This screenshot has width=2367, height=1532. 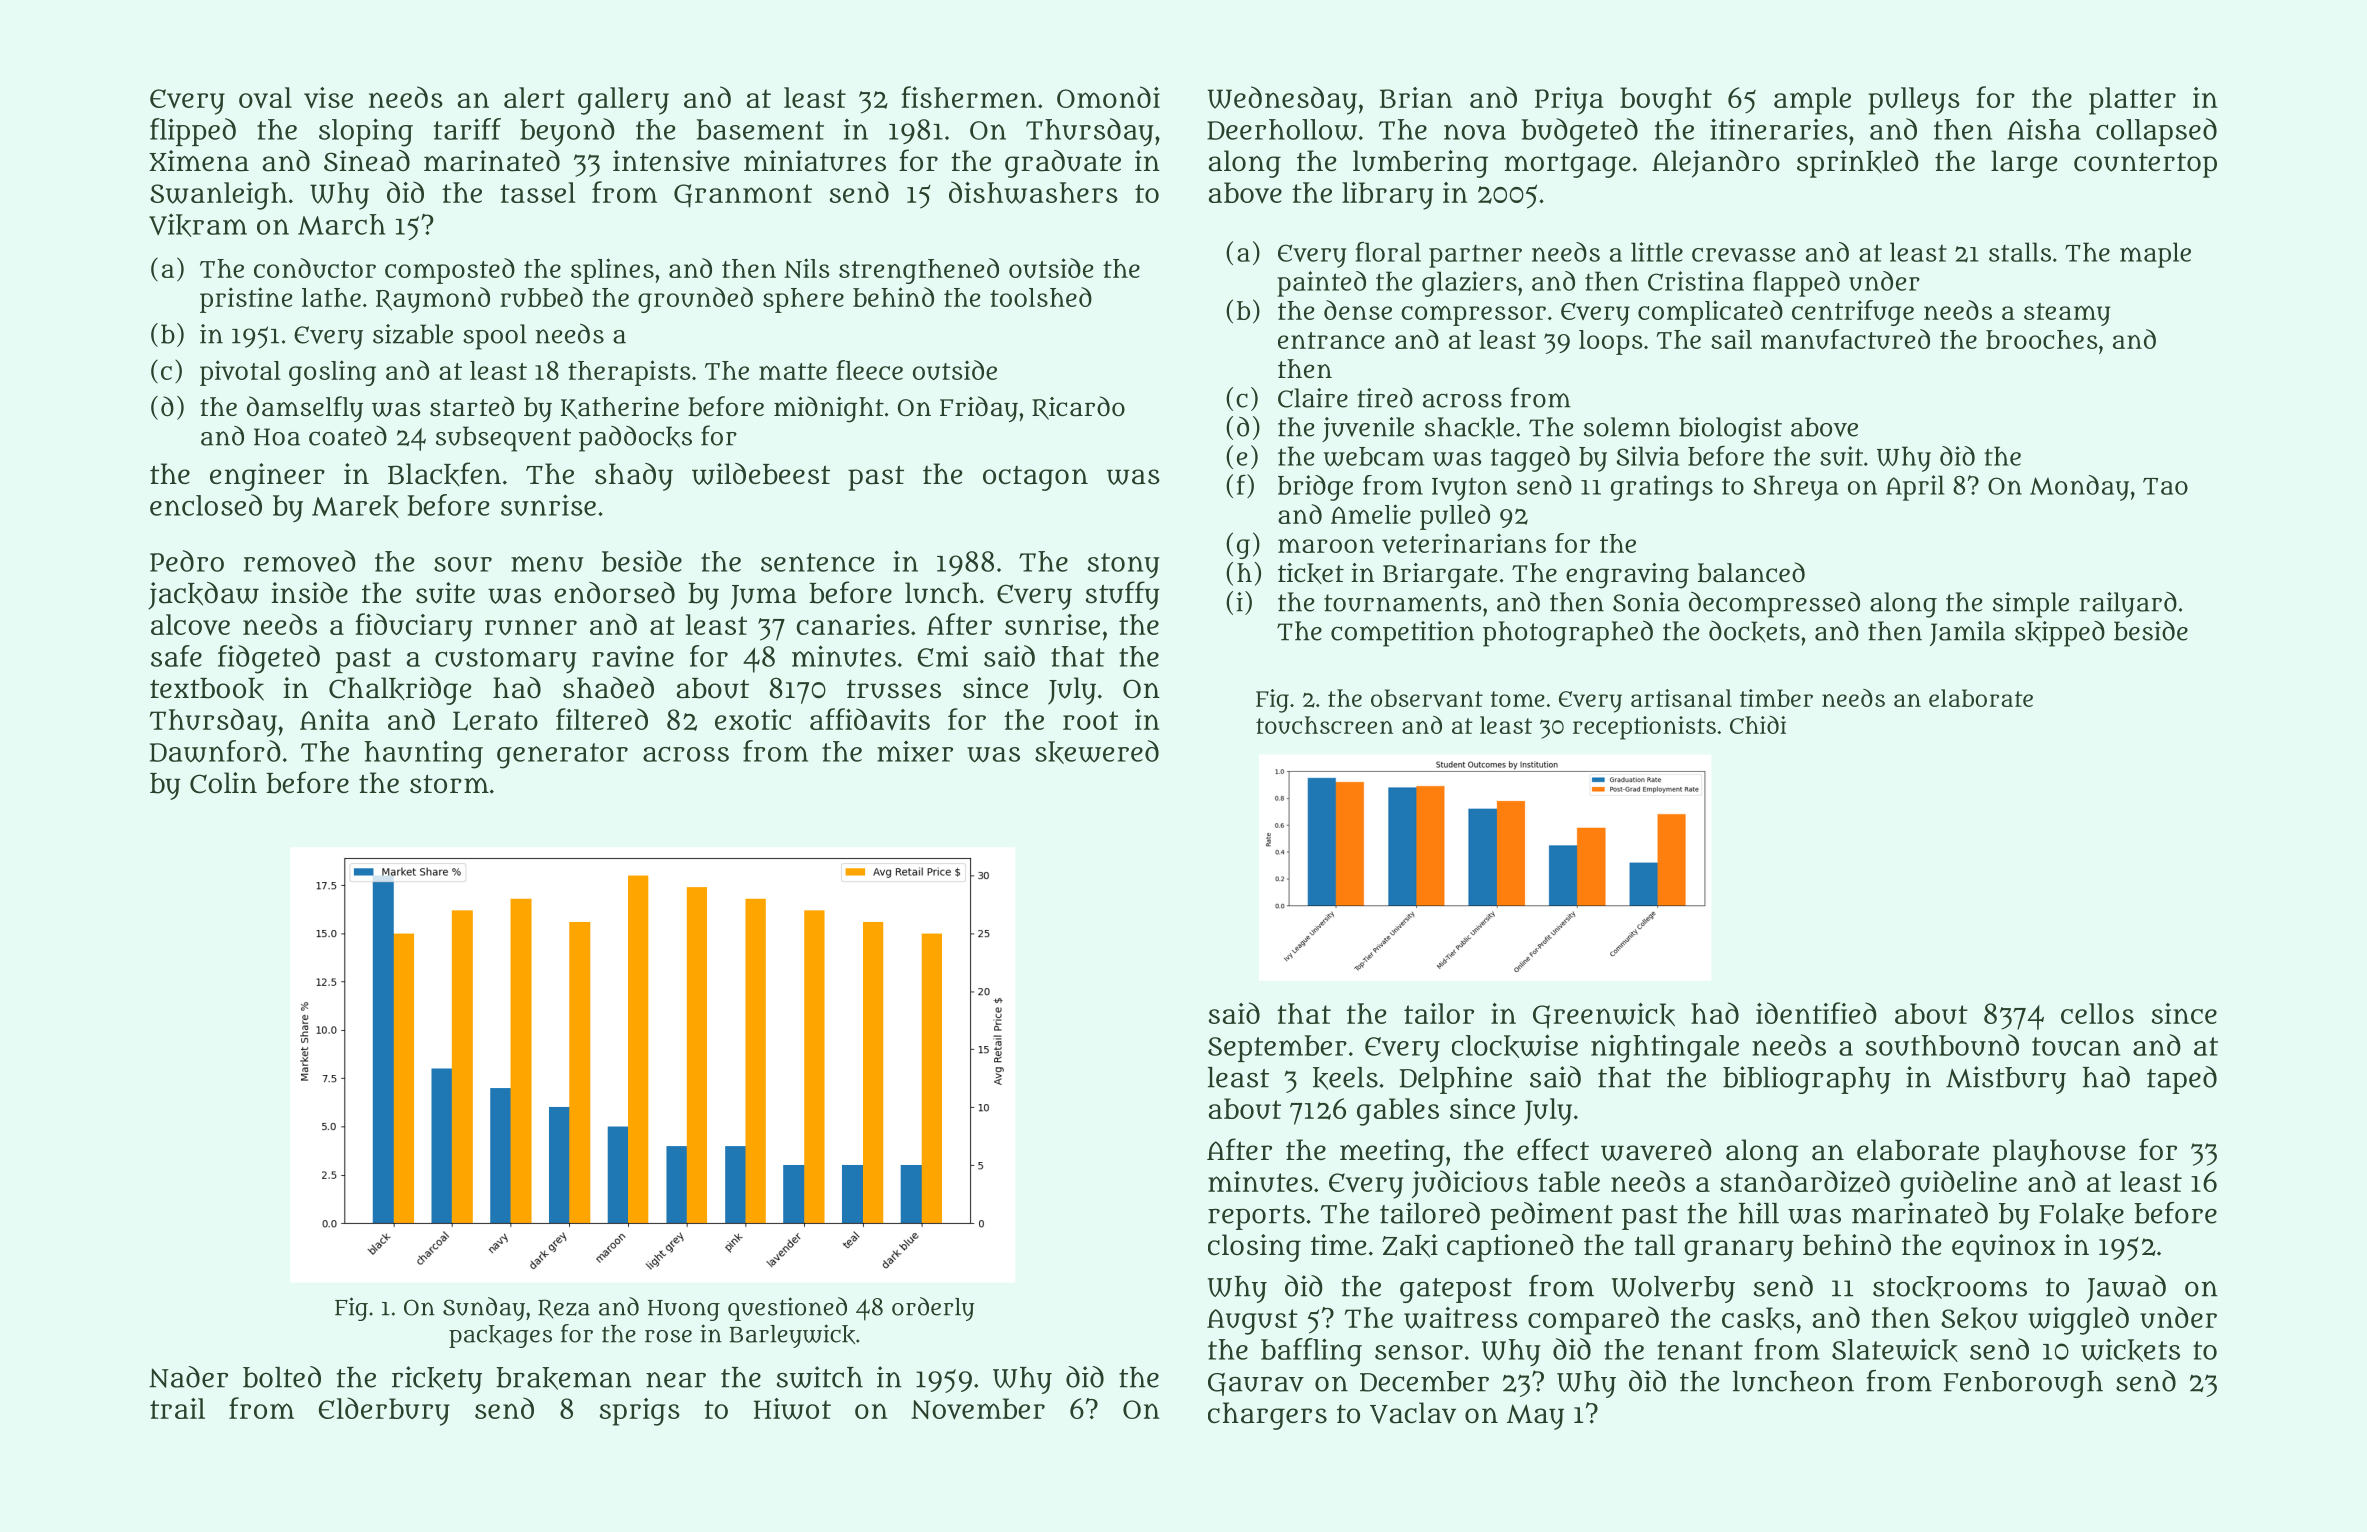 What do you see at coordinates (1413, 1413) in the screenshot?
I see `Vaclav` at bounding box center [1413, 1413].
